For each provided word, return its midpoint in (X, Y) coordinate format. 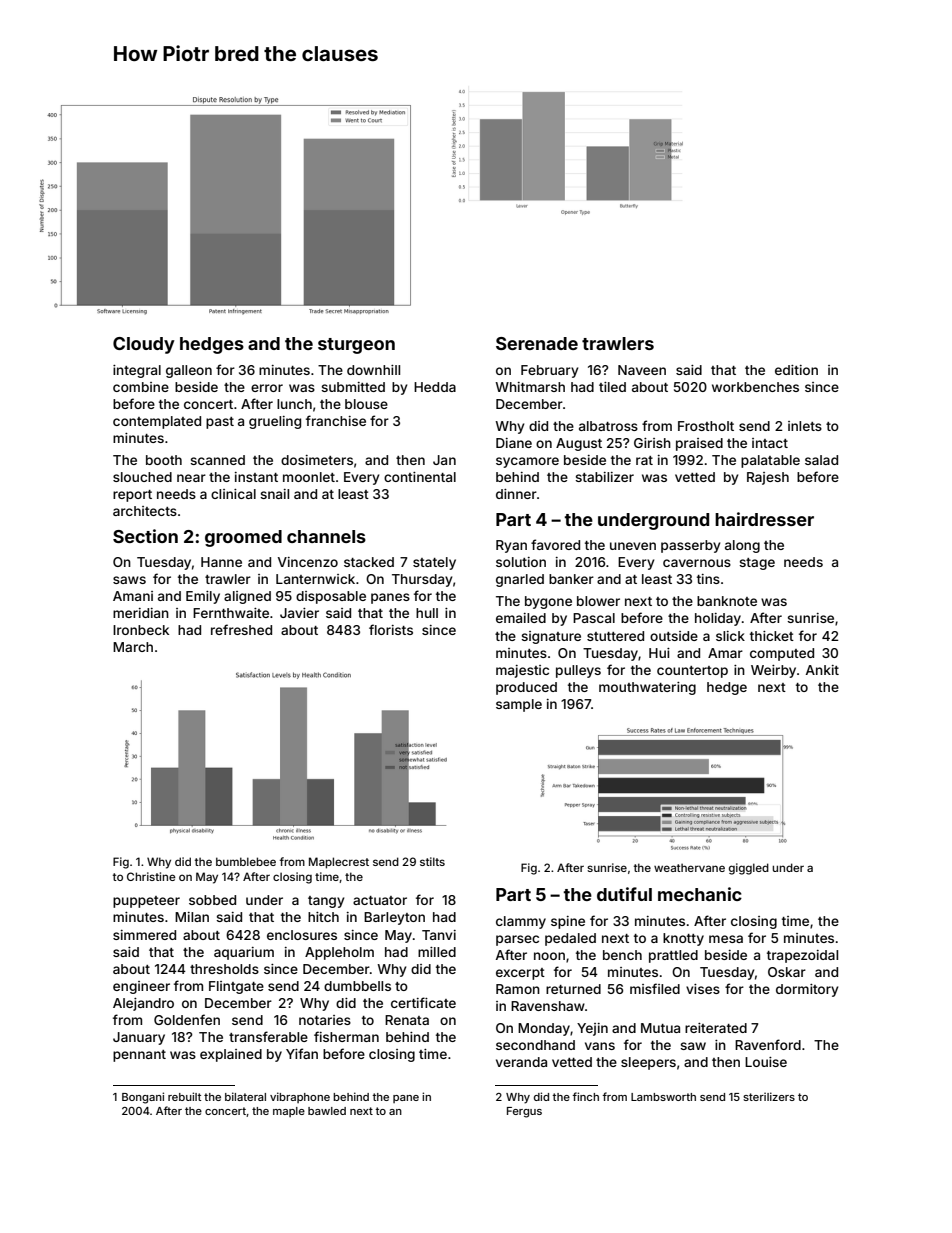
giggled (749, 869)
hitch (323, 917)
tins (708, 579)
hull (427, 613)
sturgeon (356, 346)
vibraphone (300, 1097)
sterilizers (769, 1096)
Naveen (642, 370)
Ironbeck (141, 630)
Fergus (524, 1112)
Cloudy (144, 345)
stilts (432, 861)
